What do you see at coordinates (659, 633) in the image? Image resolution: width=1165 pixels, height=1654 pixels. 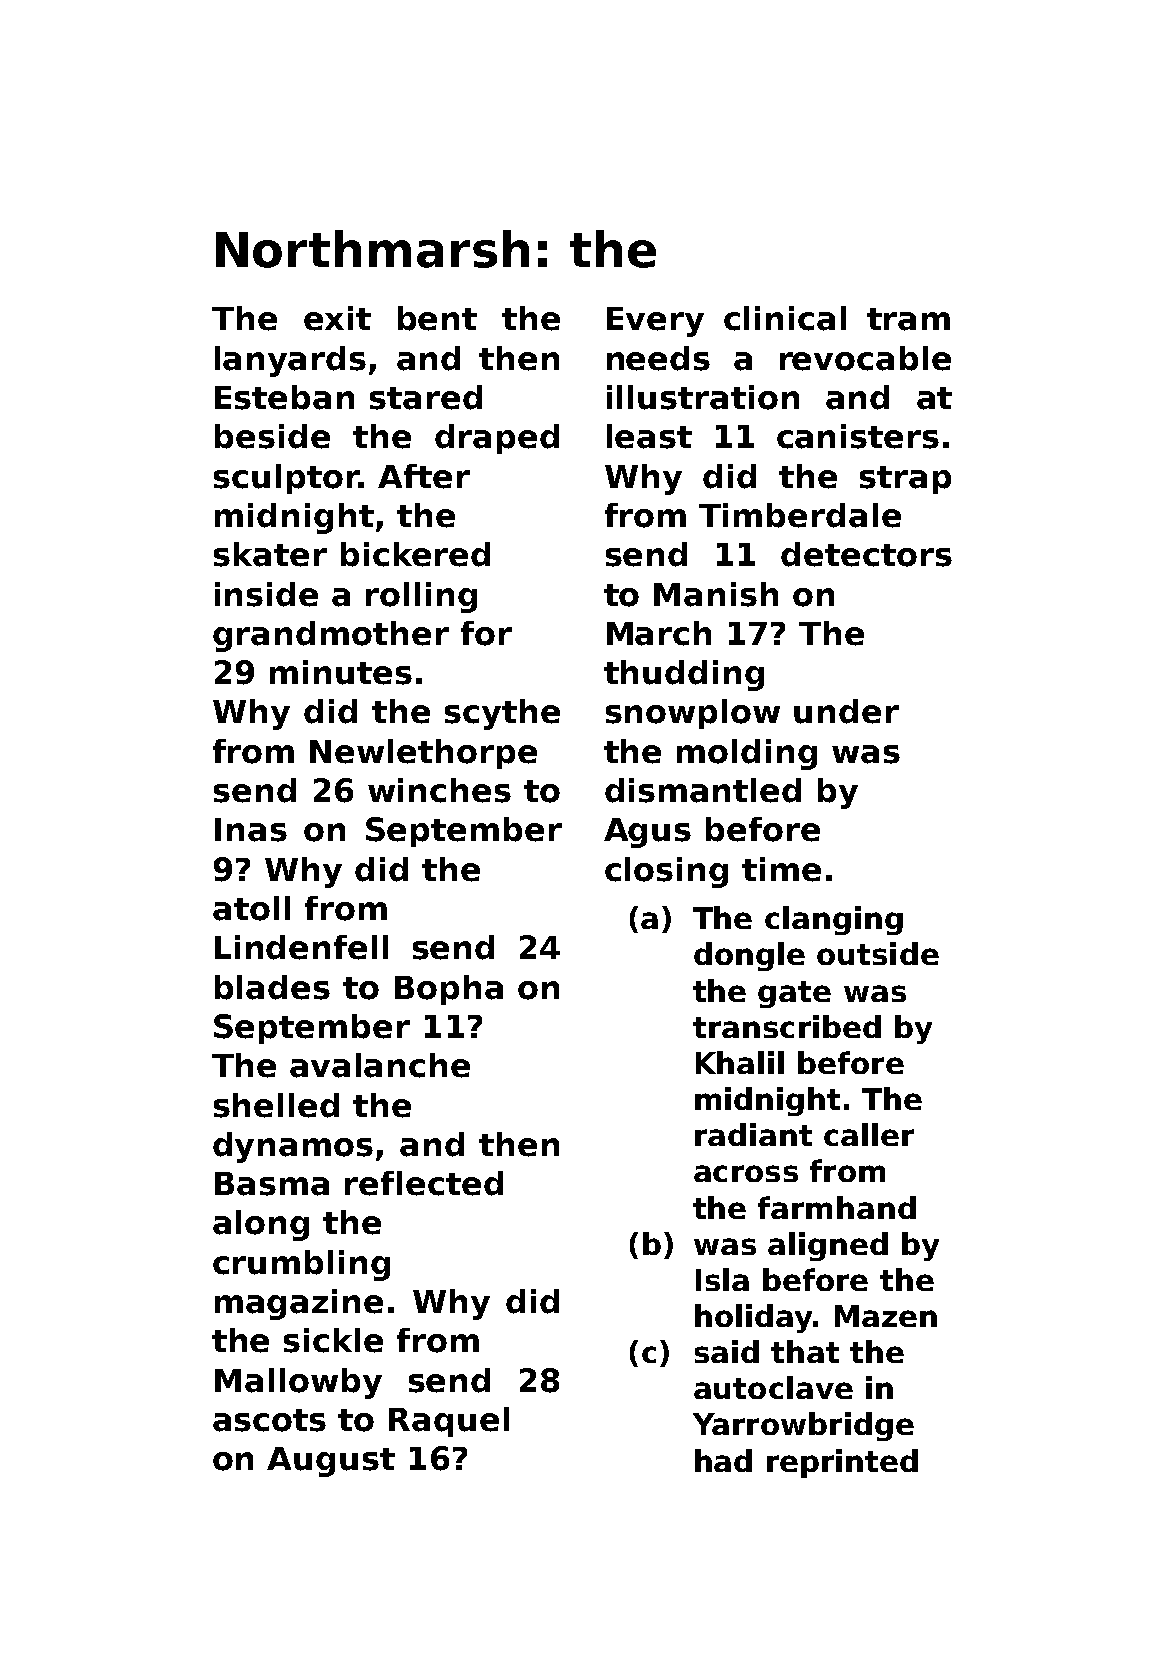 I see `March` at bounding box center [659, 633].
